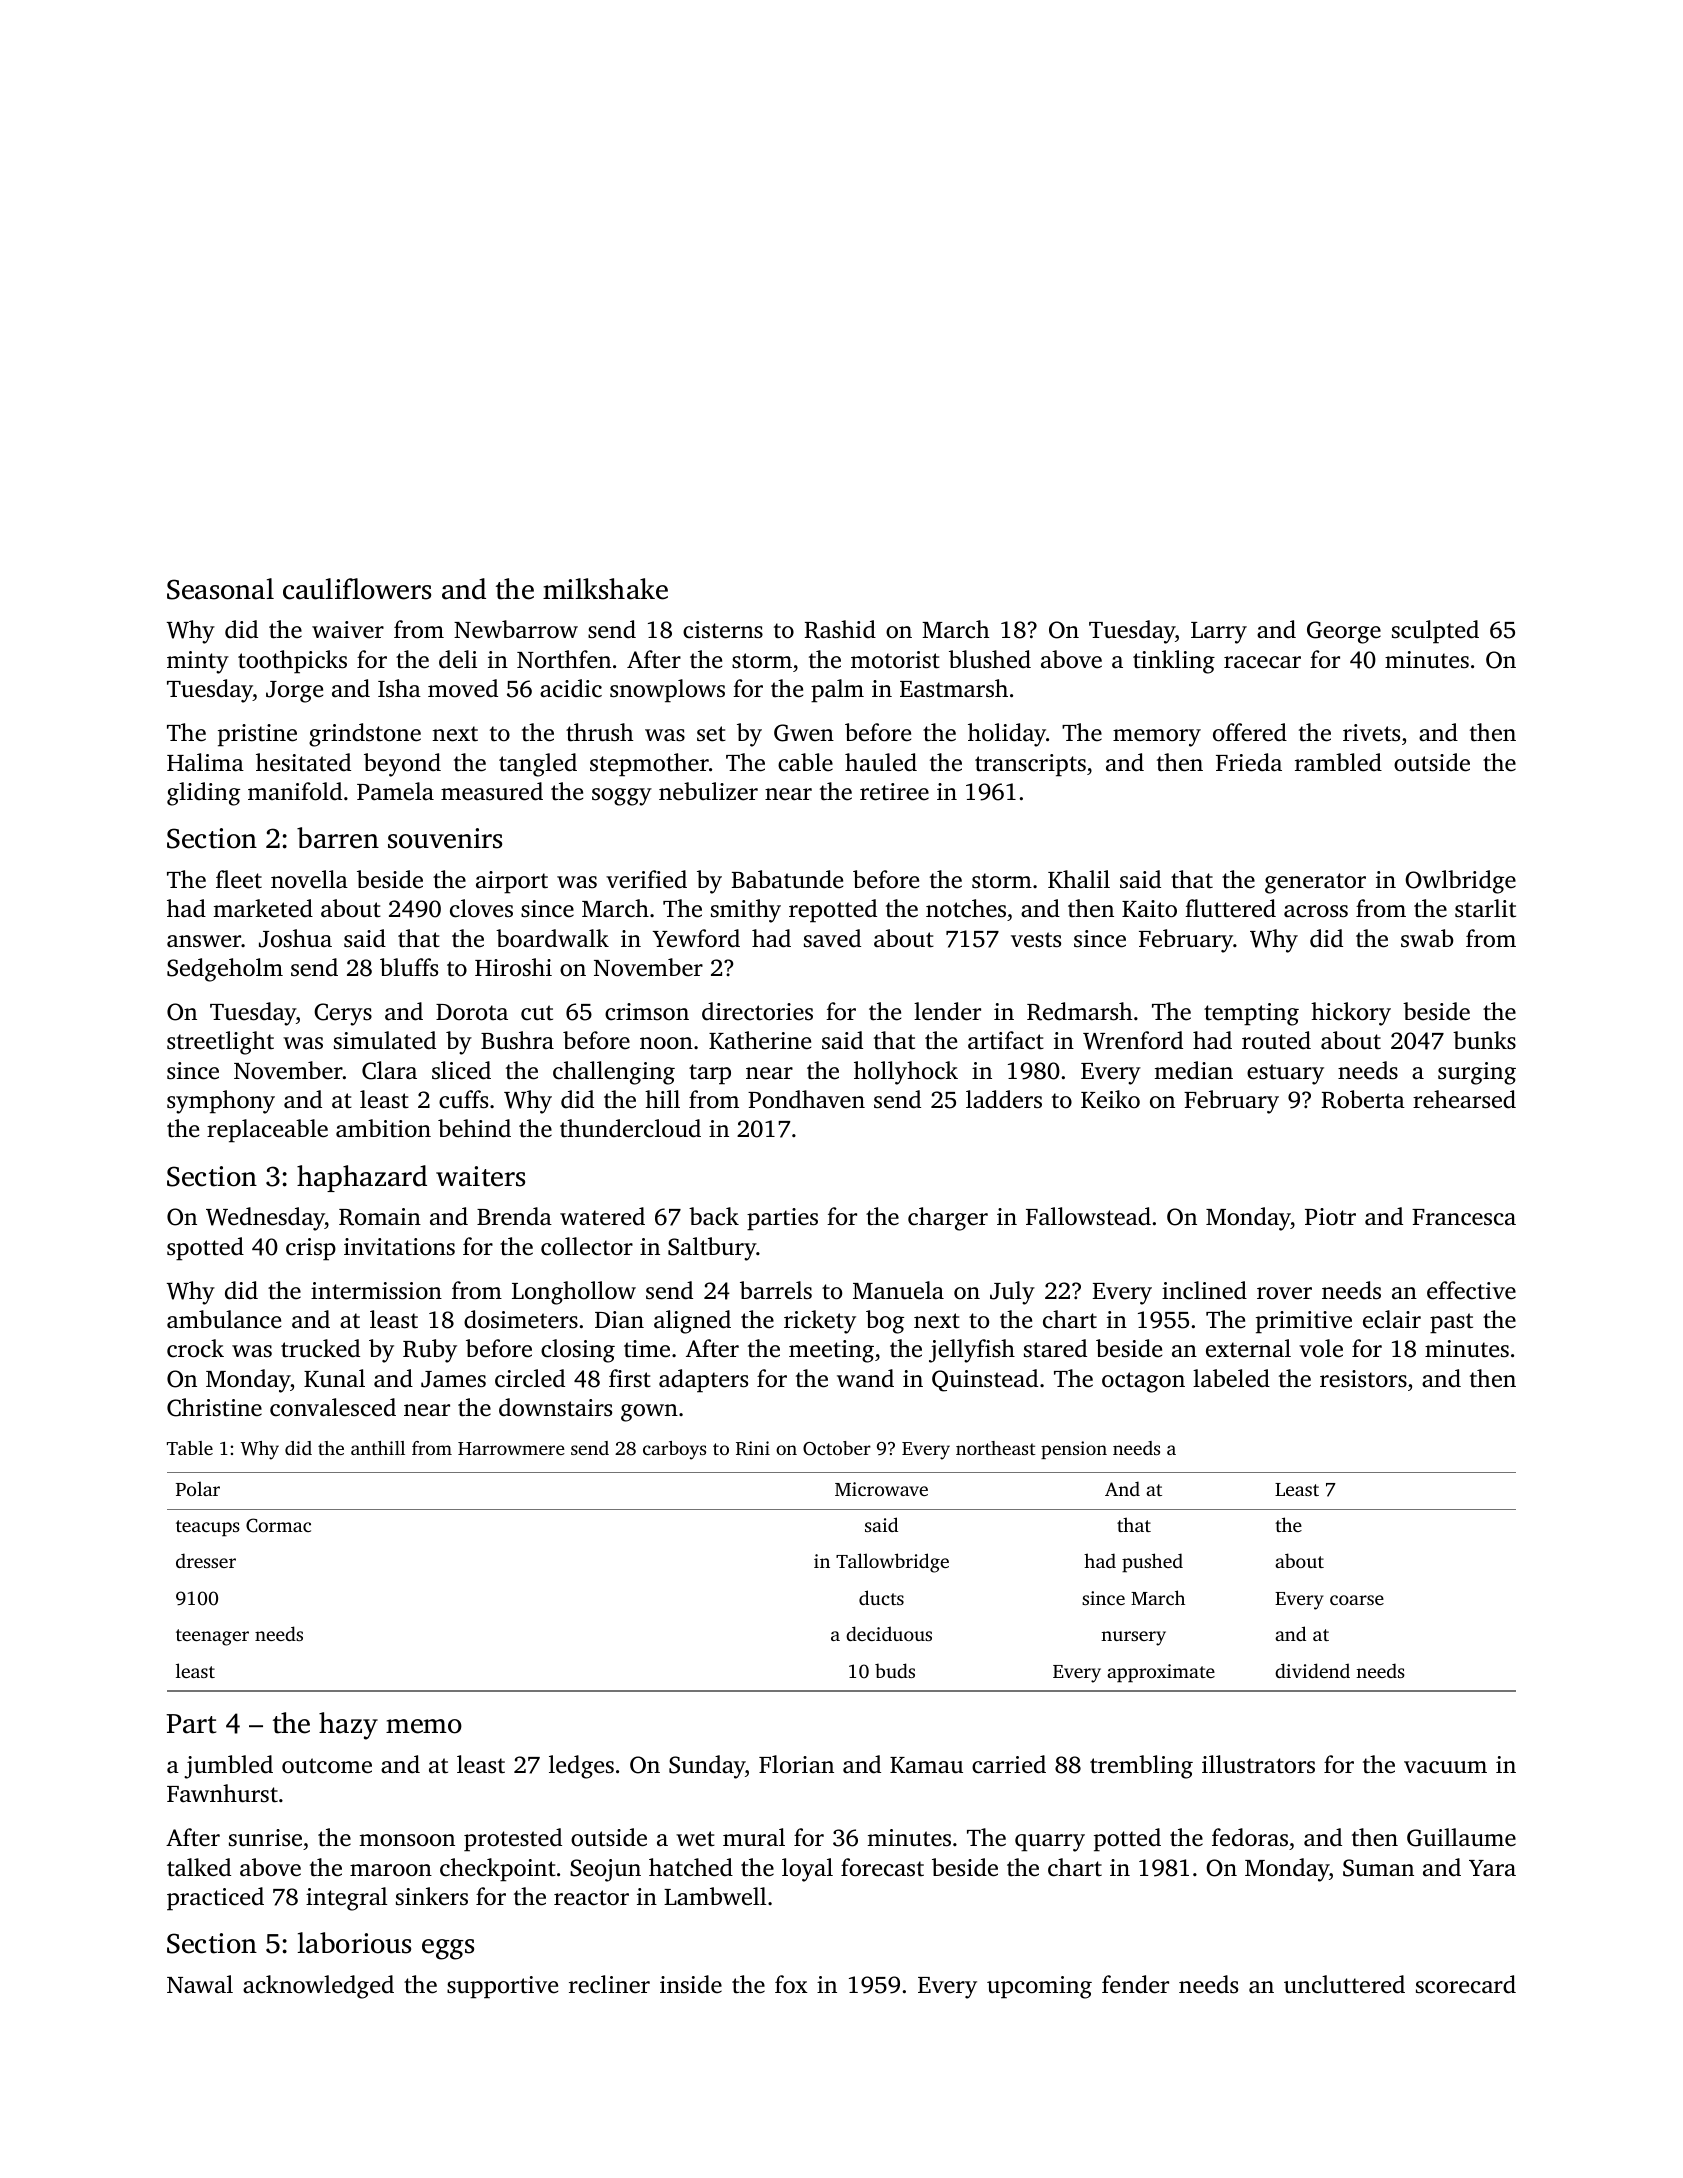 The image size is (1683, 2178). Describe the element at coordinates (512, 882) in the screenshot. I see `airport` at that location.
